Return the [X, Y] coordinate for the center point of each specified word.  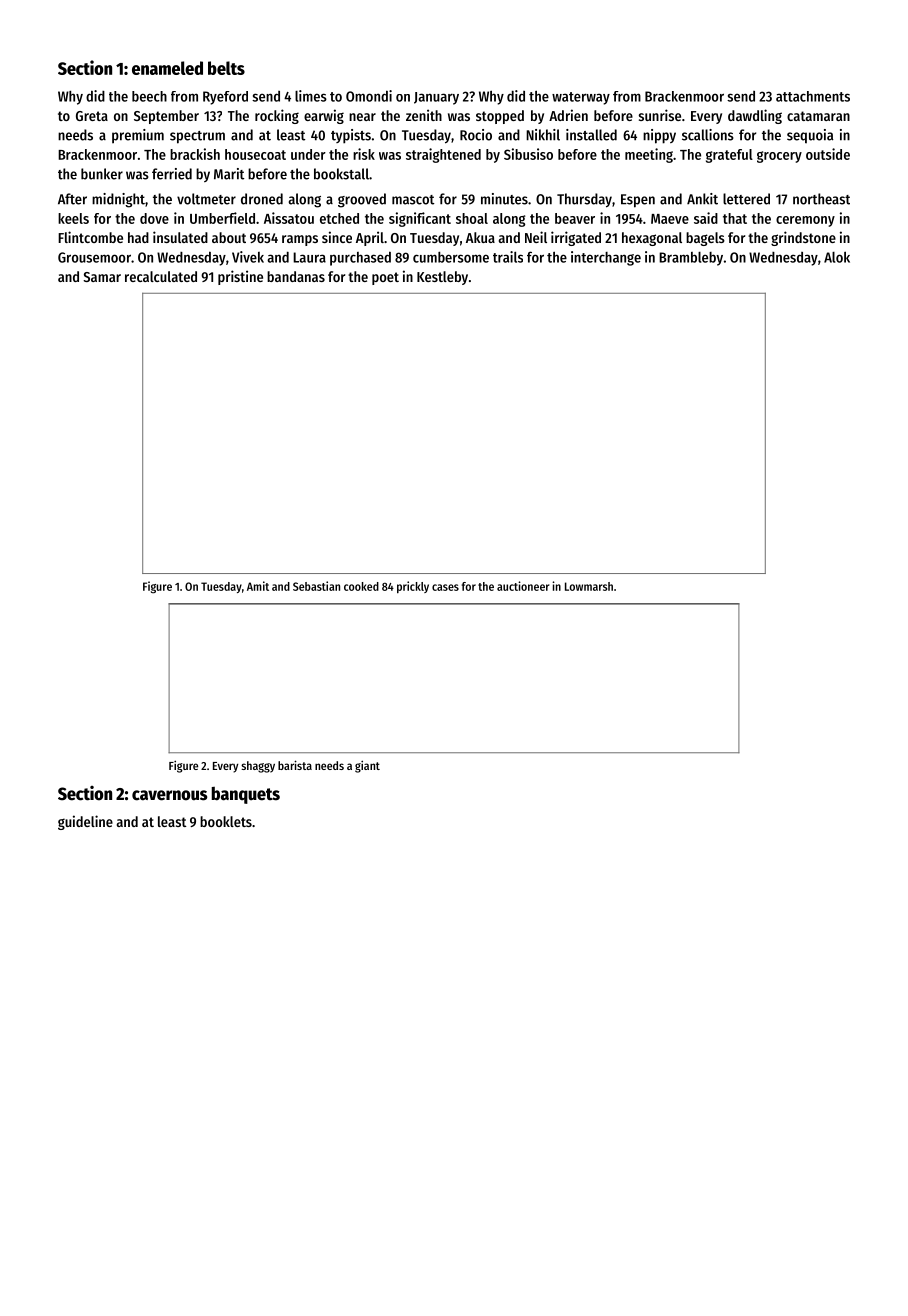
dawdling [755, 116]
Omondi [369, 96]
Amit [258, 586]
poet [385, 278]
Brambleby [691, 259]
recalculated [161, 276]
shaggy [258, 767]
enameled [167, 68]
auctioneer [523, 586]
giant [367, 766]
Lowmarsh [589, 586]
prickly [413, 587]
